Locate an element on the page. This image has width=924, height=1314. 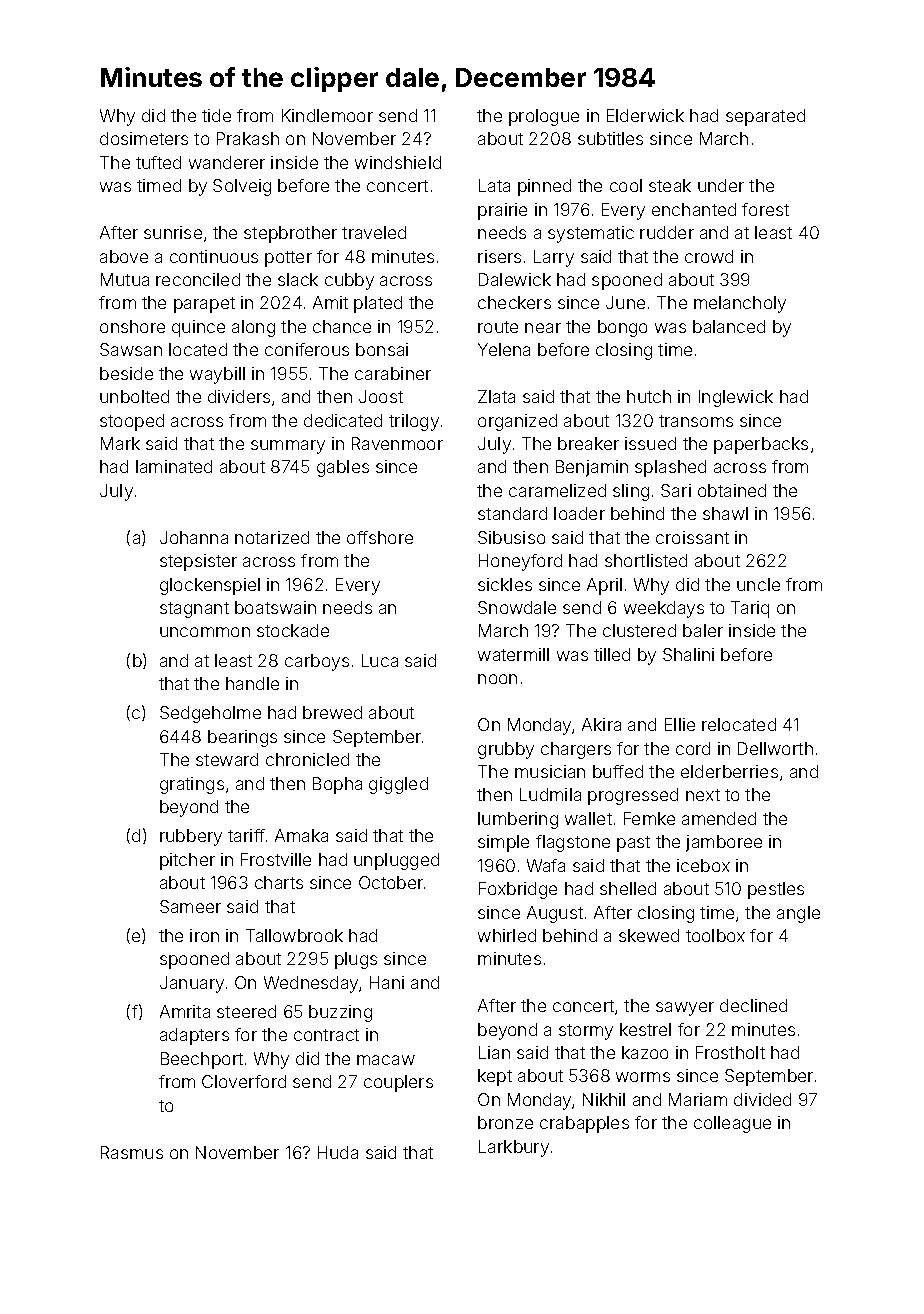
Ellie is located at coordinates (680, 724).
